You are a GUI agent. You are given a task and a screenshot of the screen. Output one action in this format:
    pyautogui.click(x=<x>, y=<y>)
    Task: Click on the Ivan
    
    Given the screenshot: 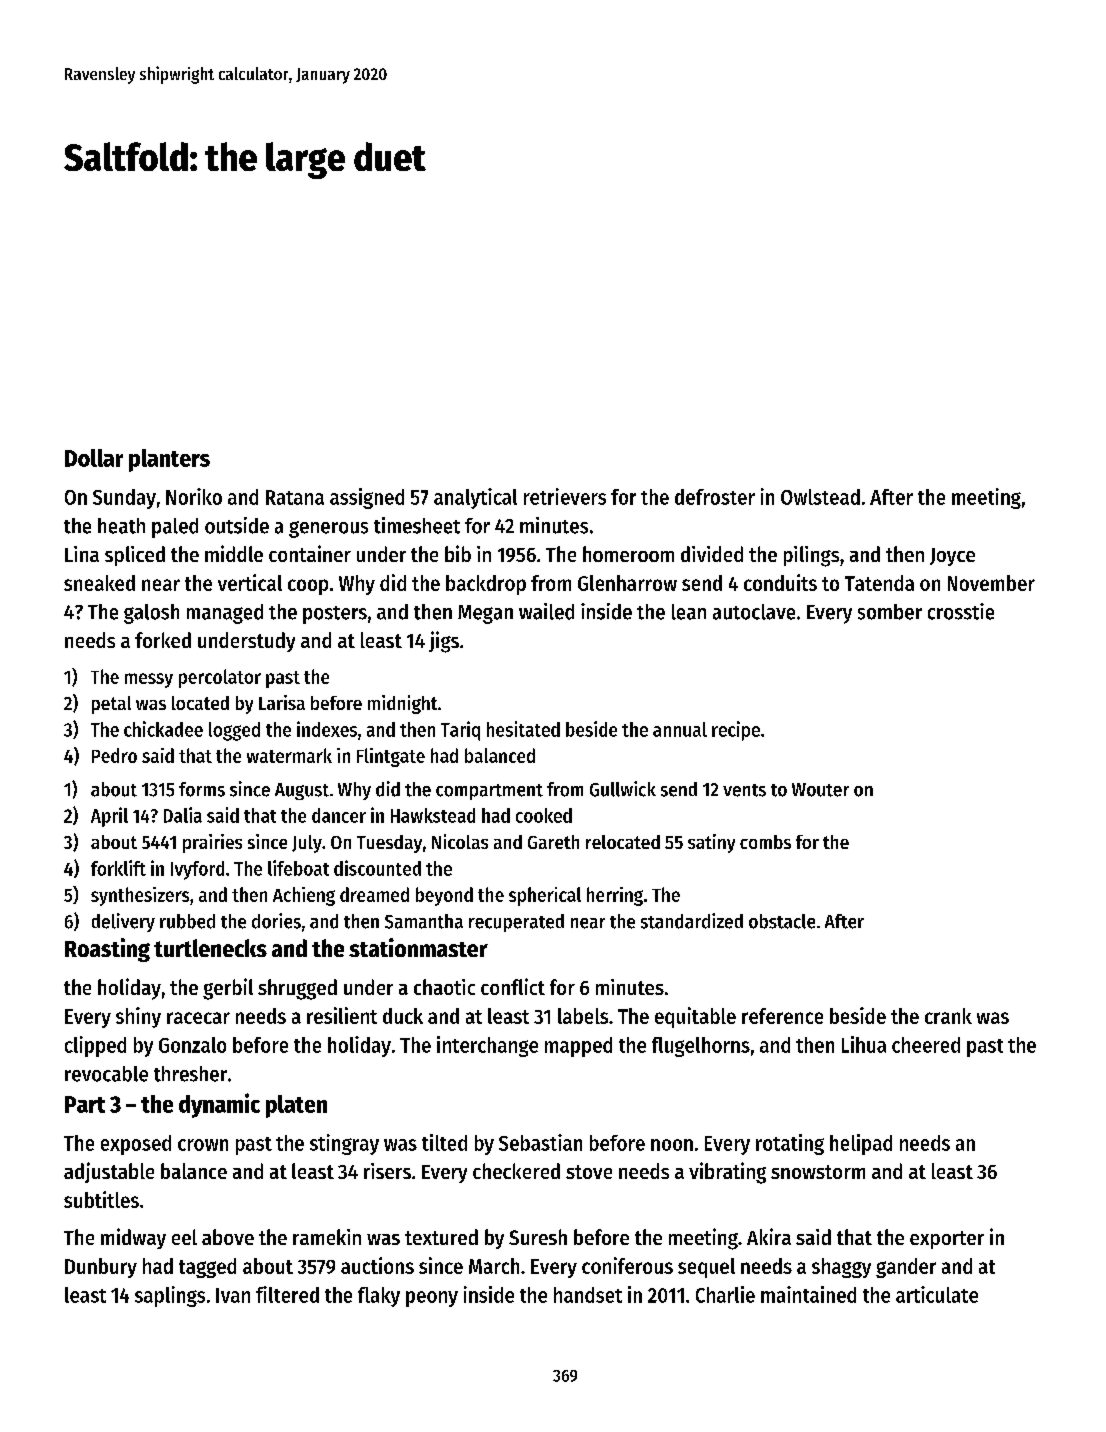 What is the action you would take?
    pyautogui.click(x=233, y=1295)
